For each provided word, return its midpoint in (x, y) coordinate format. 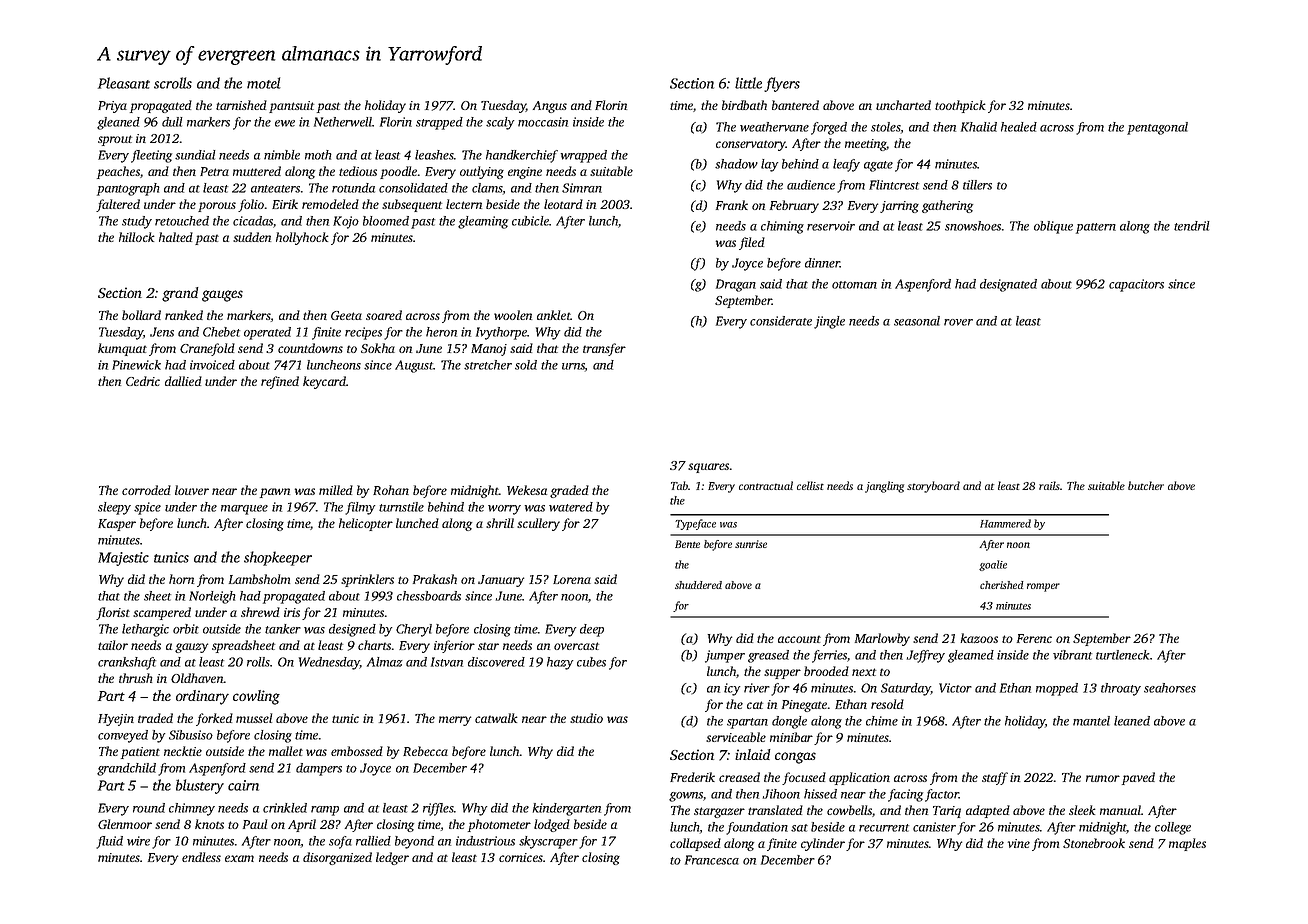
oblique (1053, 227)
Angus (550, 107)
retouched (182, 221)
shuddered (698, 585)
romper (1043, 587)
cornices (521, 857)
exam (239, 858)
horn (181, 579)
